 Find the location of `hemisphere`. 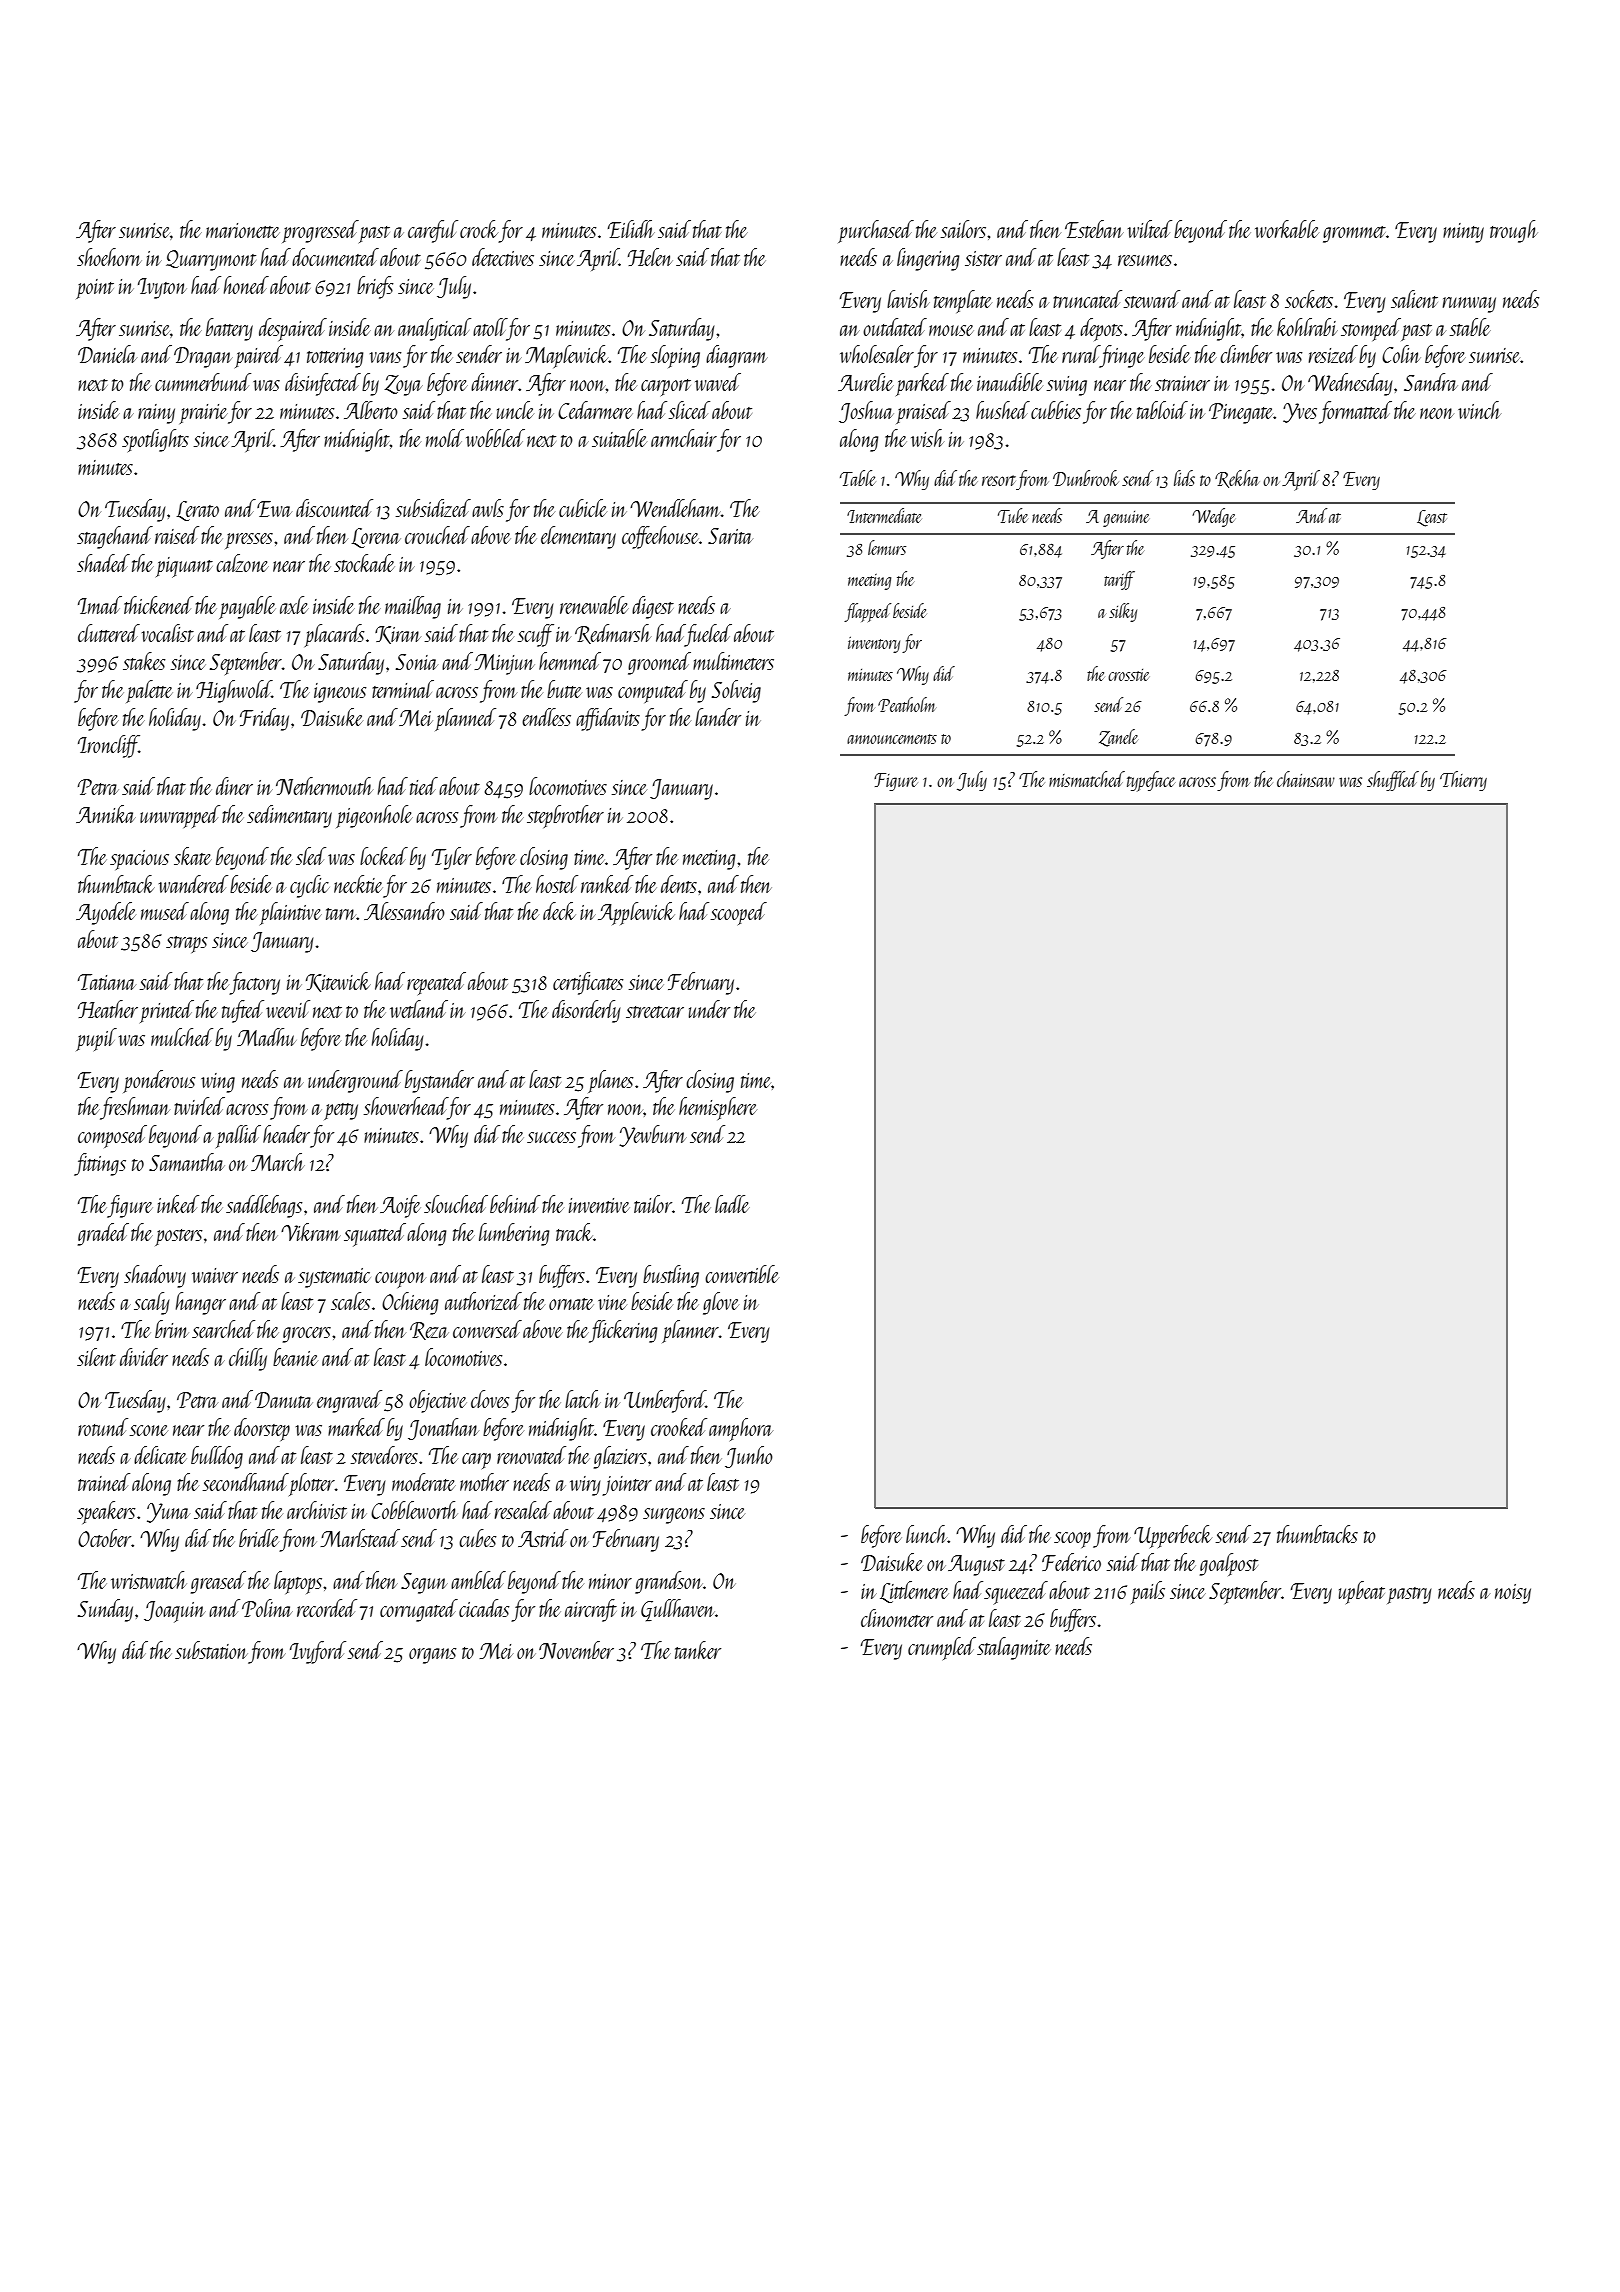

hemisphere is located at coordinates (718, 1108).
